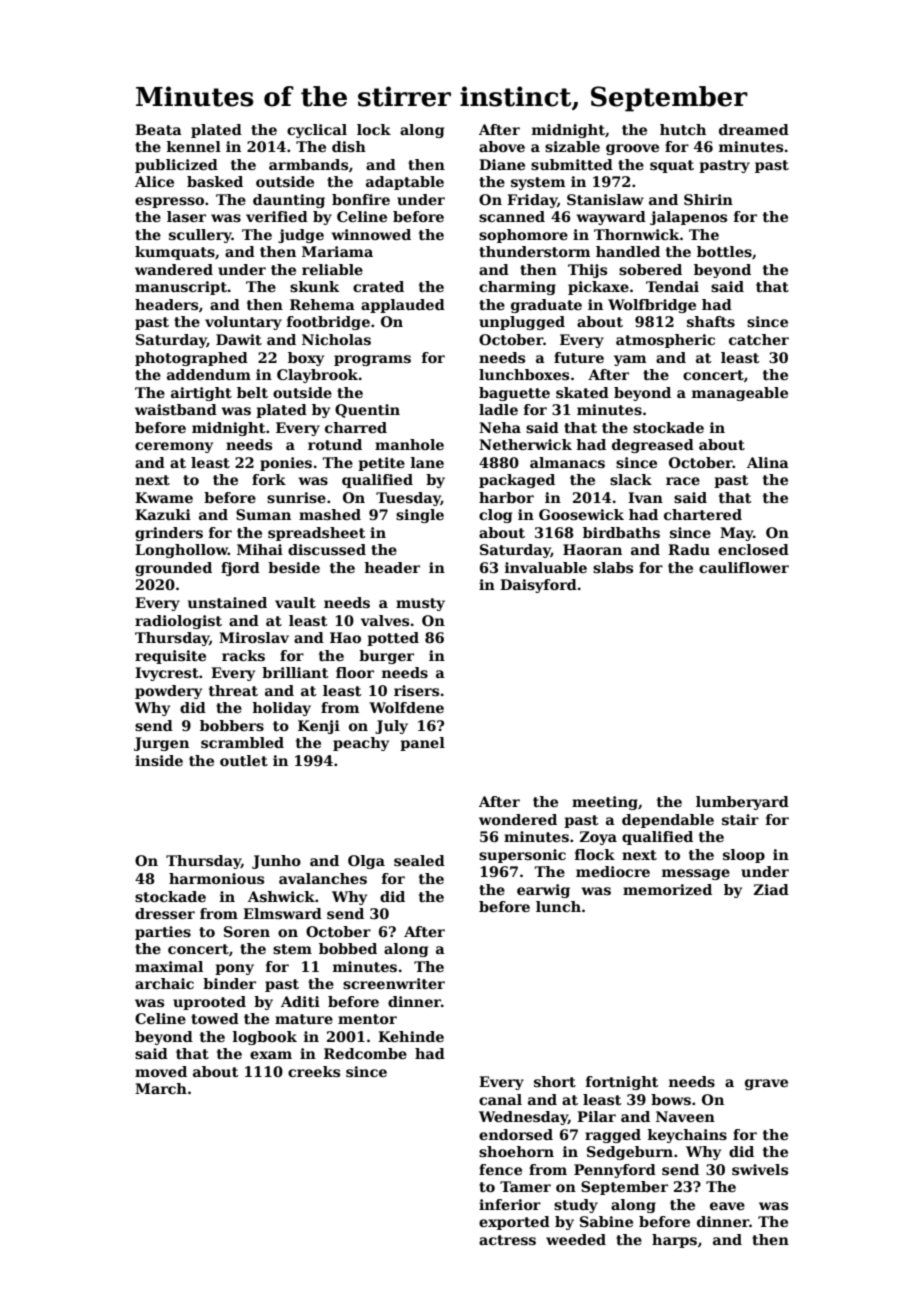  Describe the element at coordinates (178, 622) in the screenshot. I see `radiologist` at that location.
